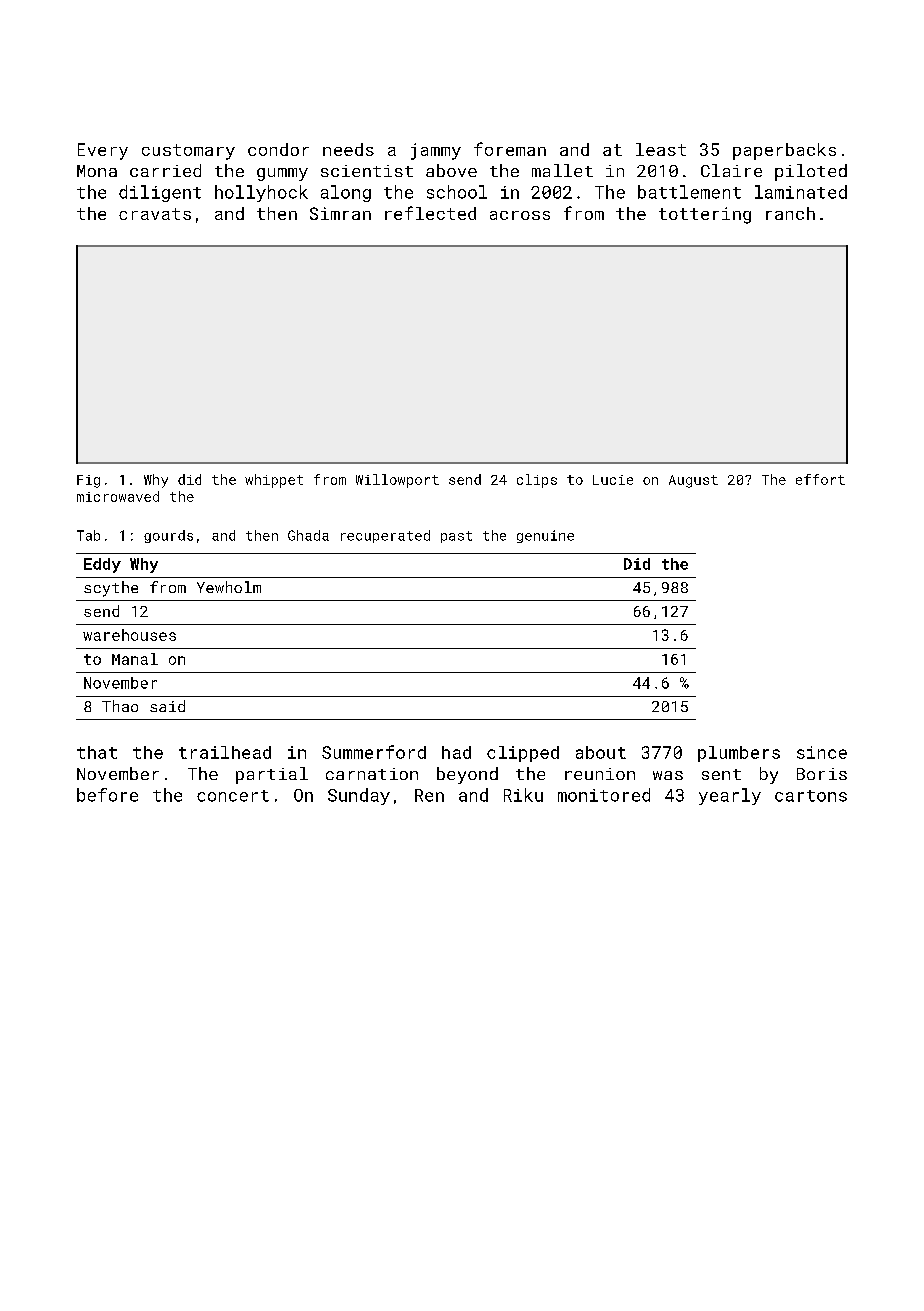  I want to click on across, so click(520, 215).
